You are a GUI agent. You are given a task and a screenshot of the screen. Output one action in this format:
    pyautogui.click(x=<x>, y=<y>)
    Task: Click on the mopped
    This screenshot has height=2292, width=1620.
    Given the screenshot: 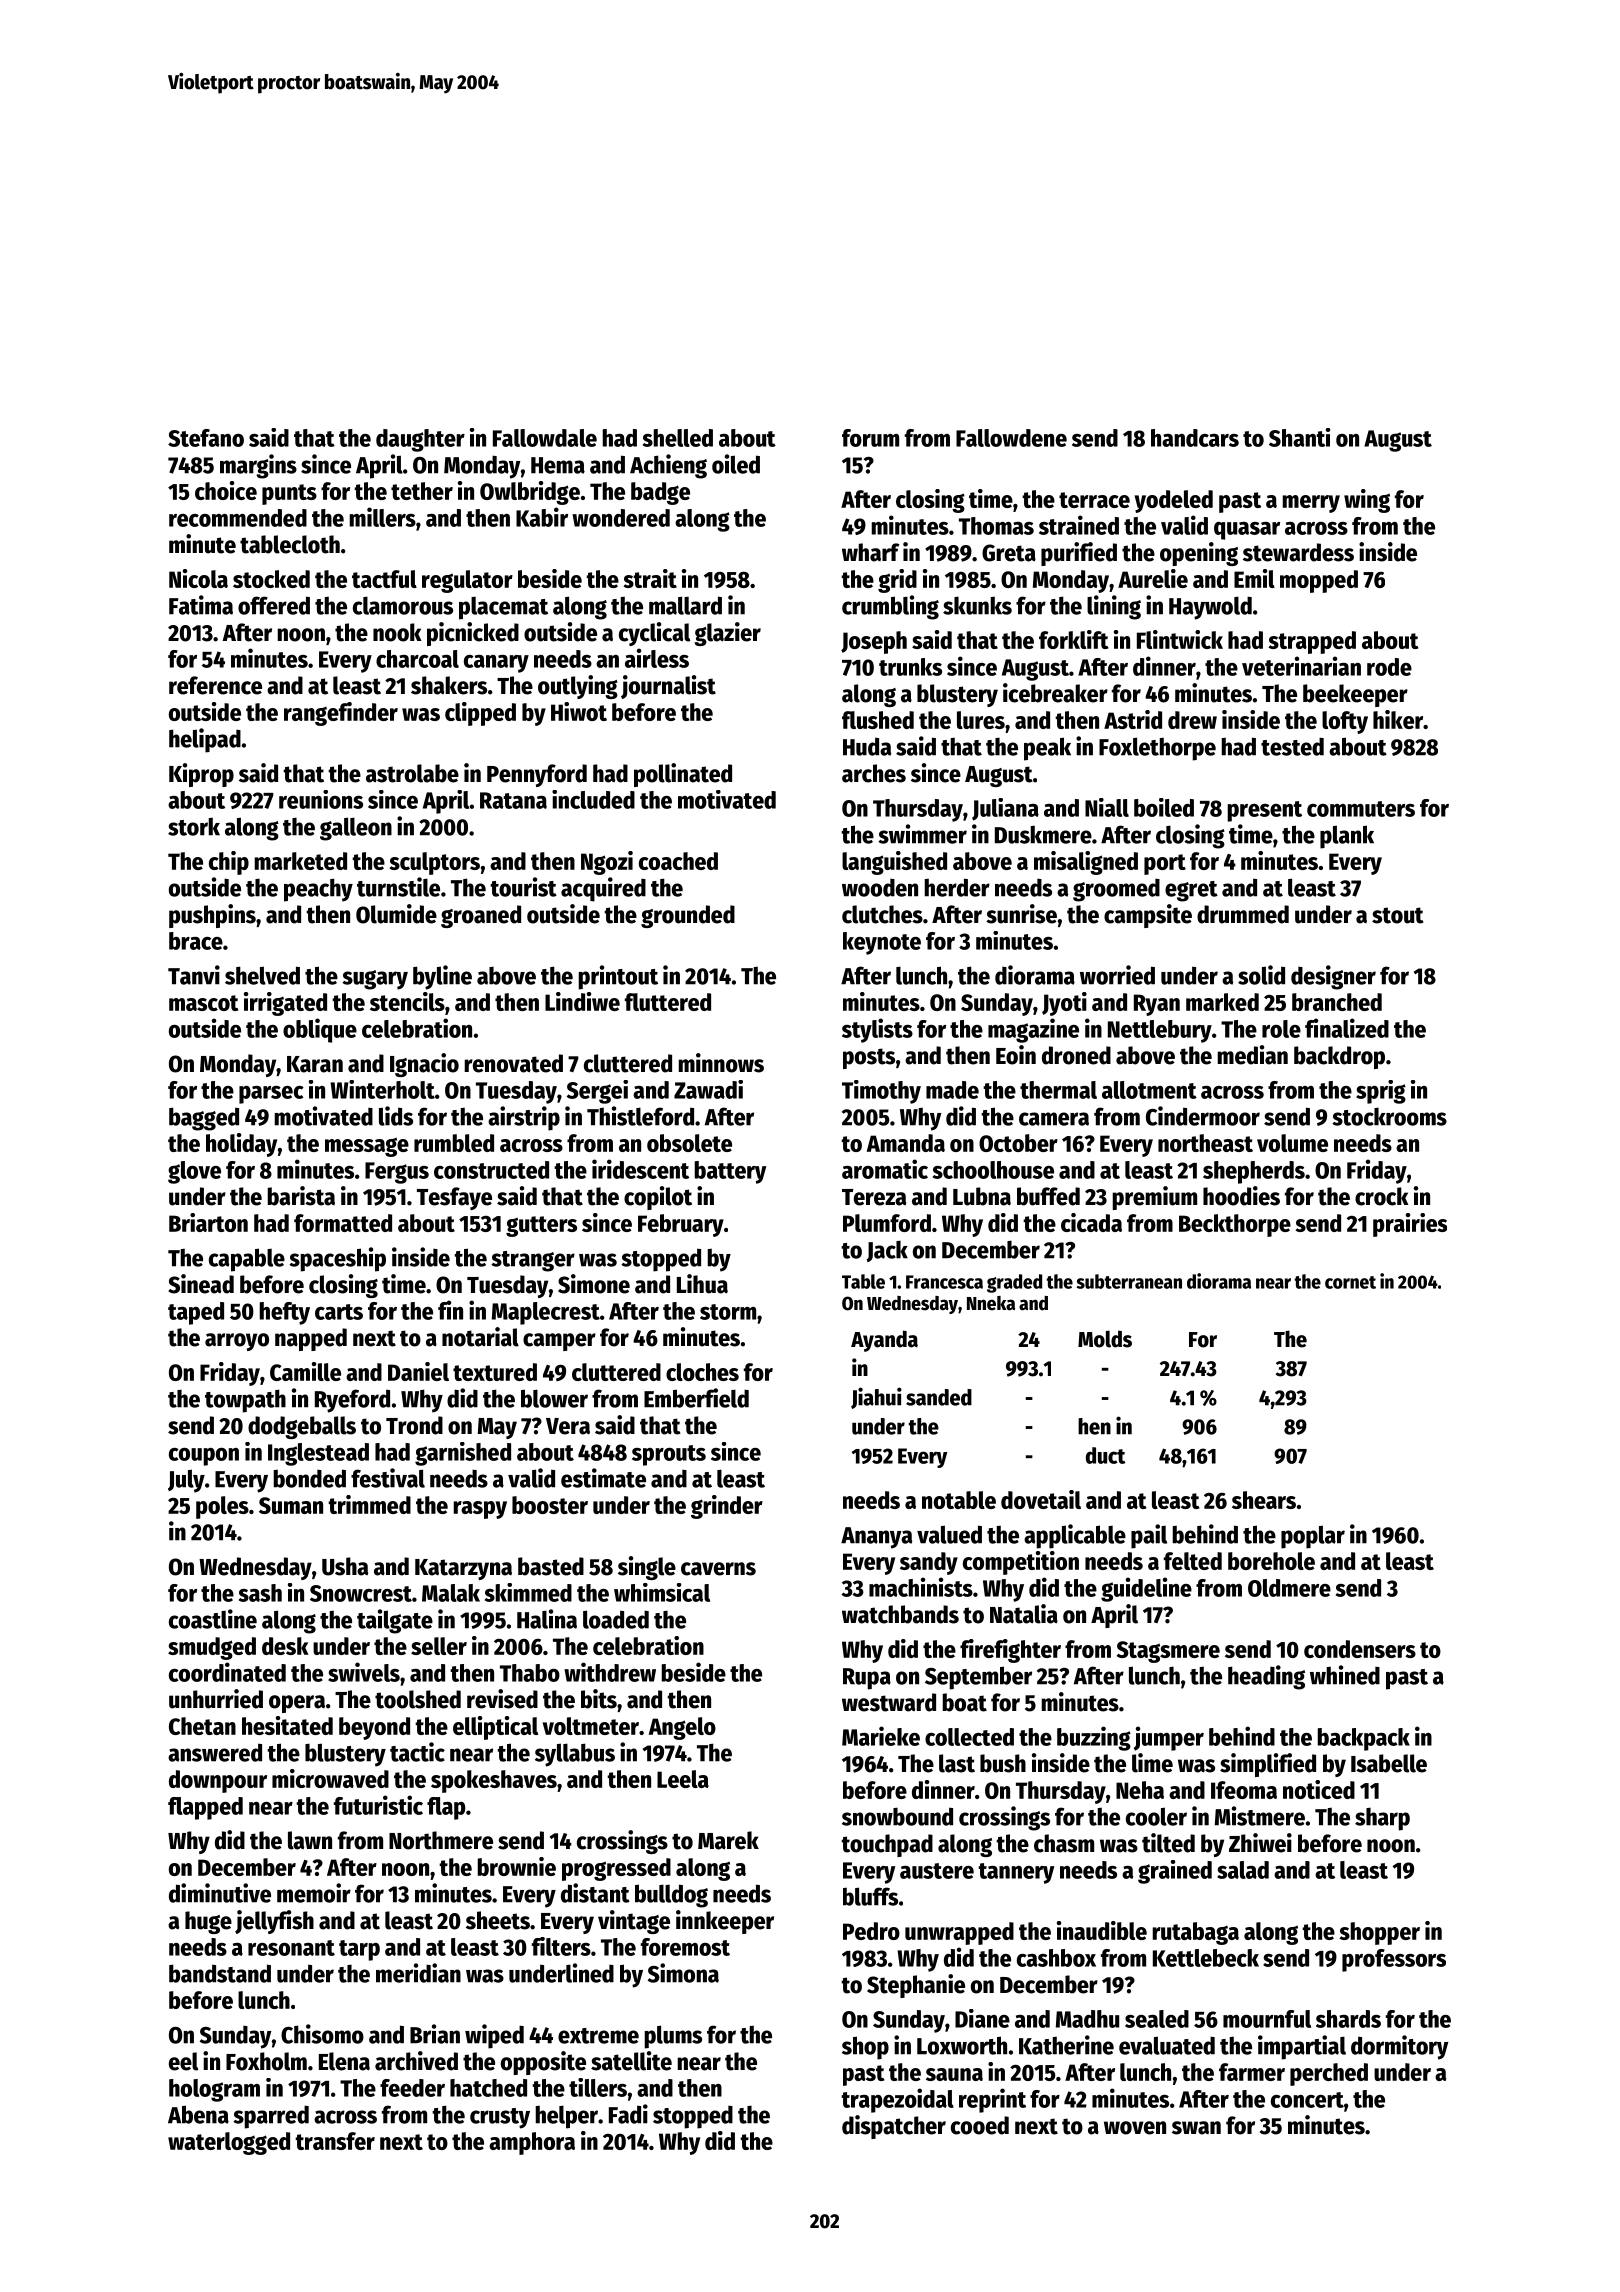 What is the action you would take?
    pyautogui.click(x=1319, y=581)
